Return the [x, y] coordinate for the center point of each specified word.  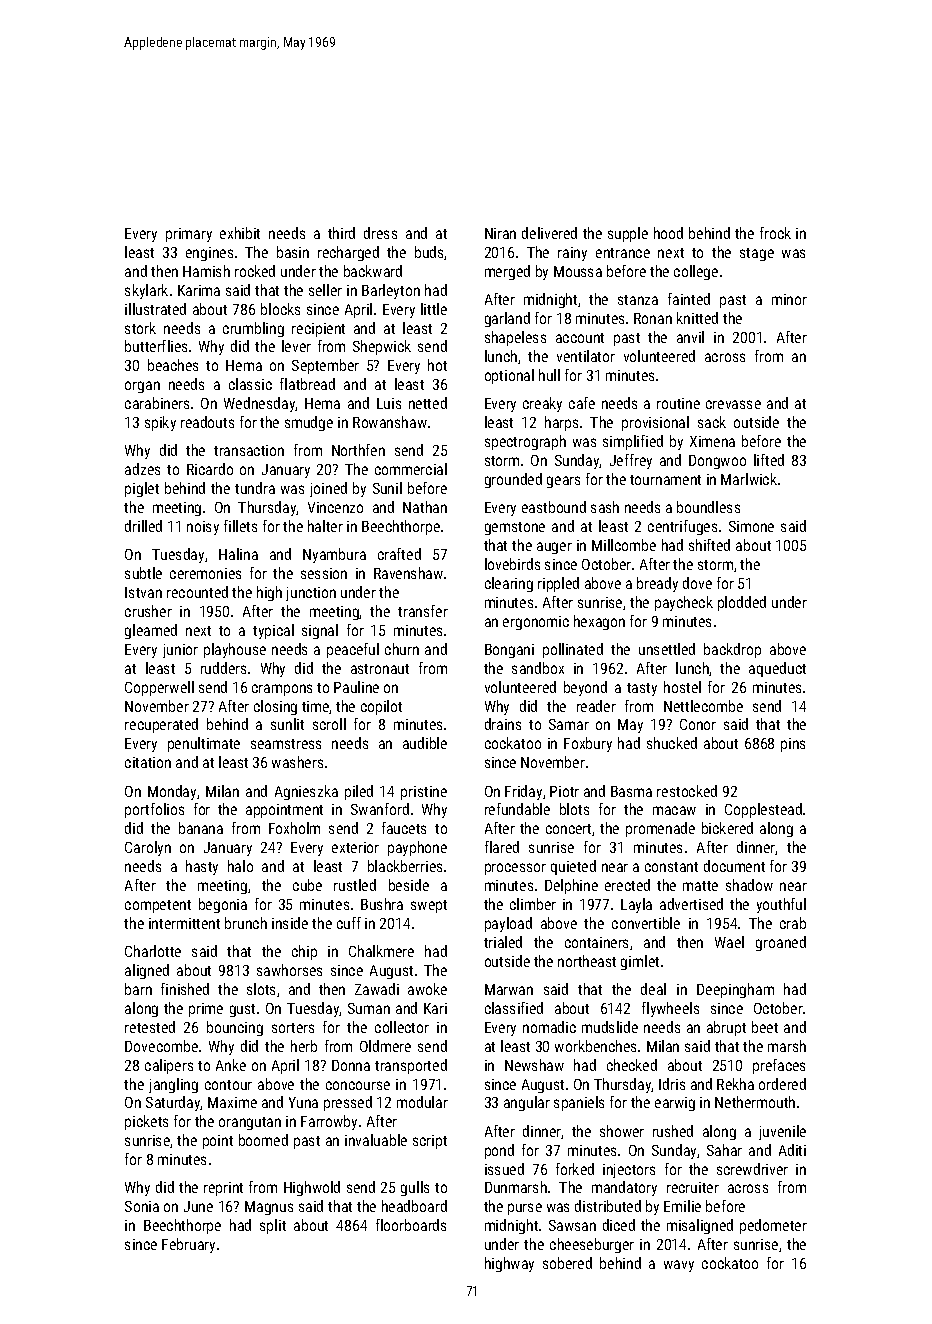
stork [140, 328]
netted [428, 403]
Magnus [269, 1208]
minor [789, 299]
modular [422, 1102]
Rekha [735, 1084]
